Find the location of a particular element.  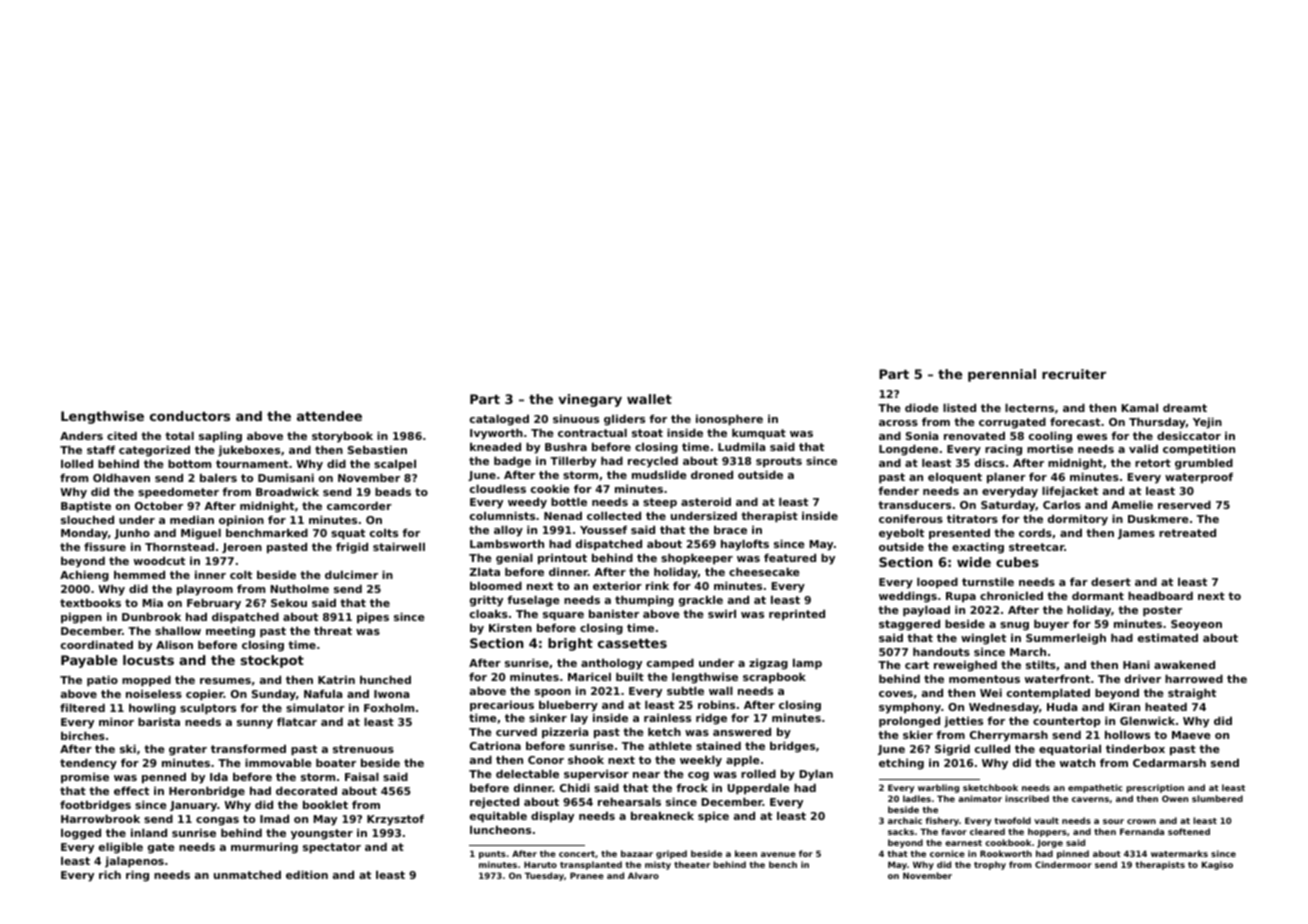

coniferous is located at coordinates (911, 518).
